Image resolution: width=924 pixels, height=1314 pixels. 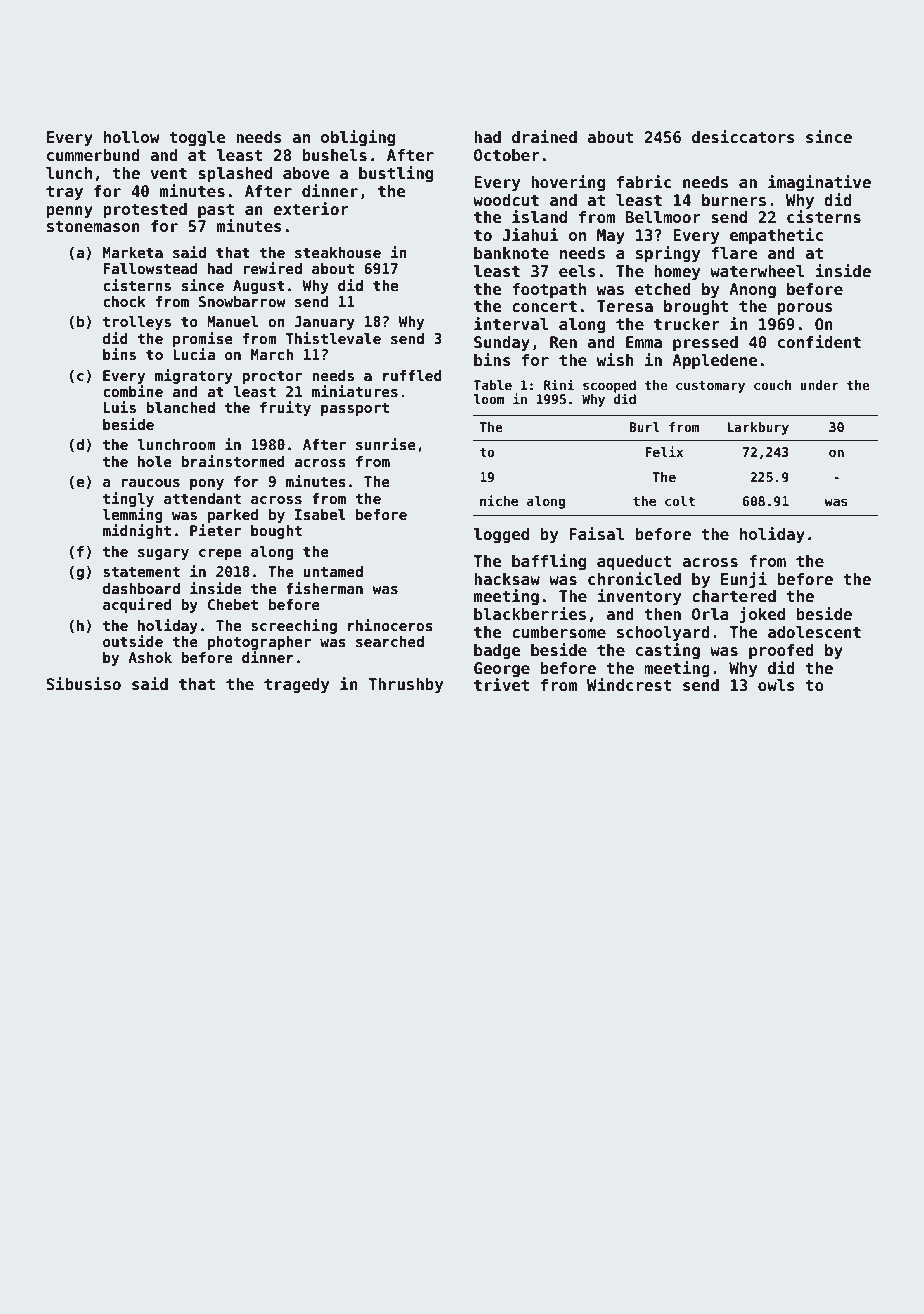 I want to click on brought, so click(x=696, y=307).
